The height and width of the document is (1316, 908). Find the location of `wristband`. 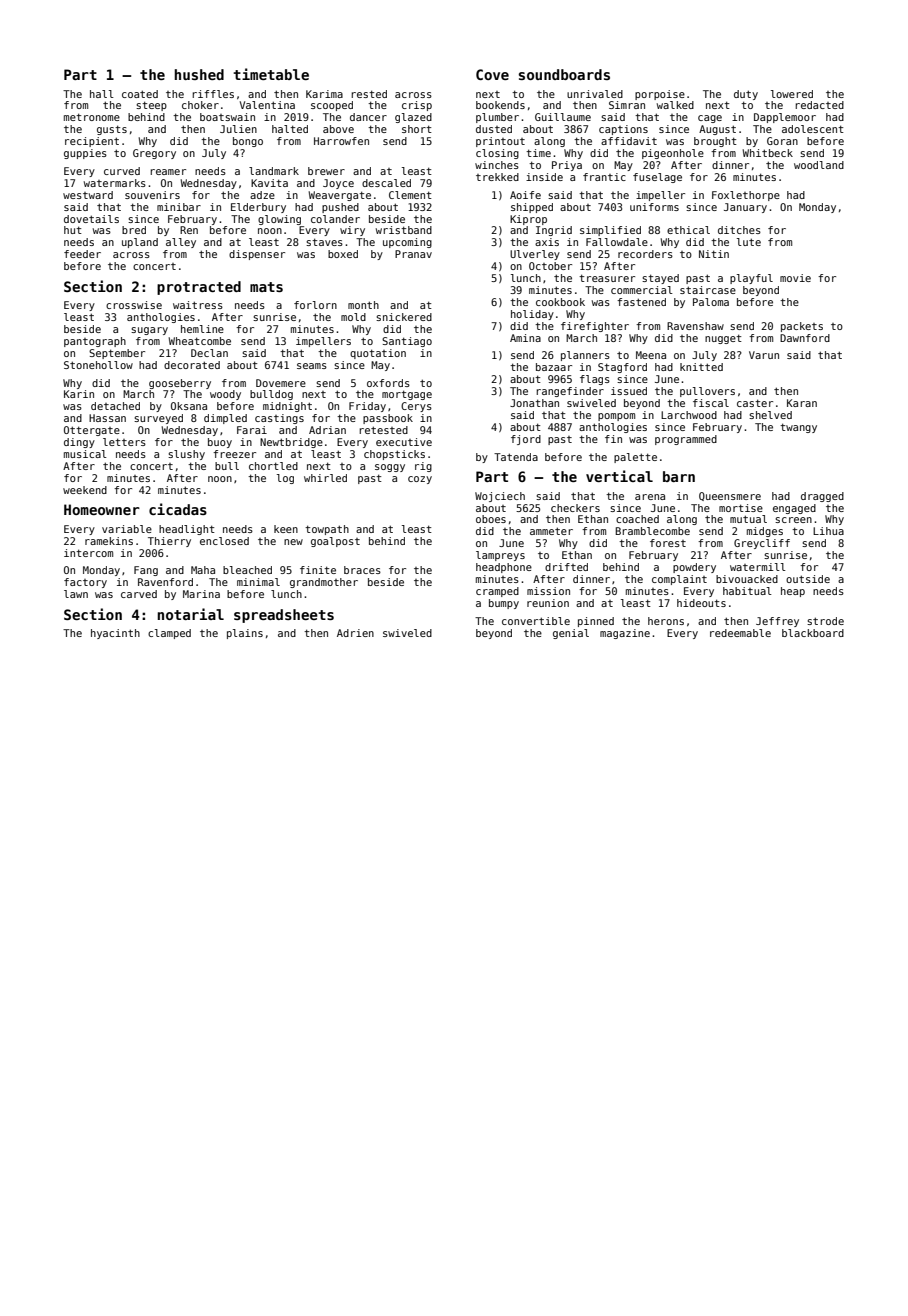

wristband is located at coordinates (404, 230).
